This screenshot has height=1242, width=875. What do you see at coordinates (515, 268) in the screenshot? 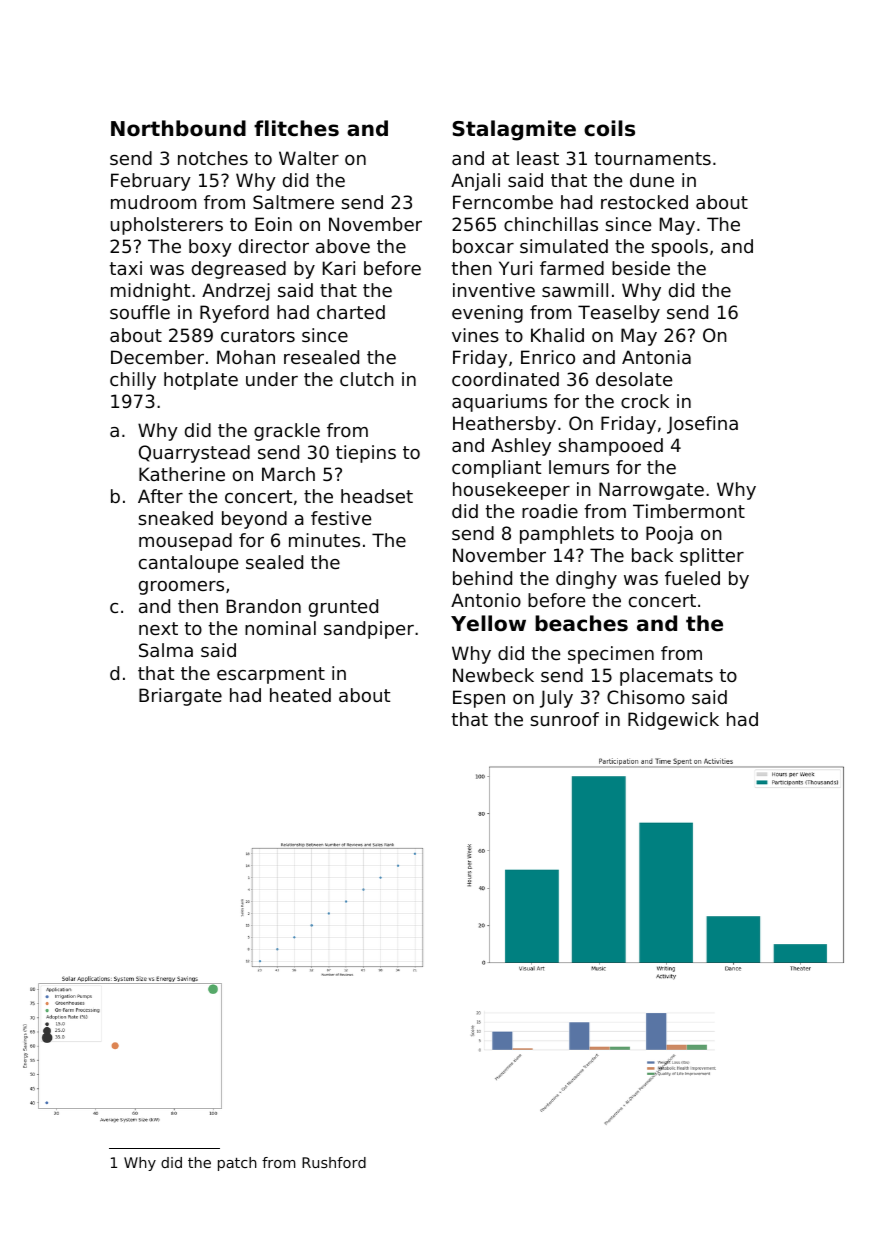
I see `Yuri` at bounding box center [515, 268].
